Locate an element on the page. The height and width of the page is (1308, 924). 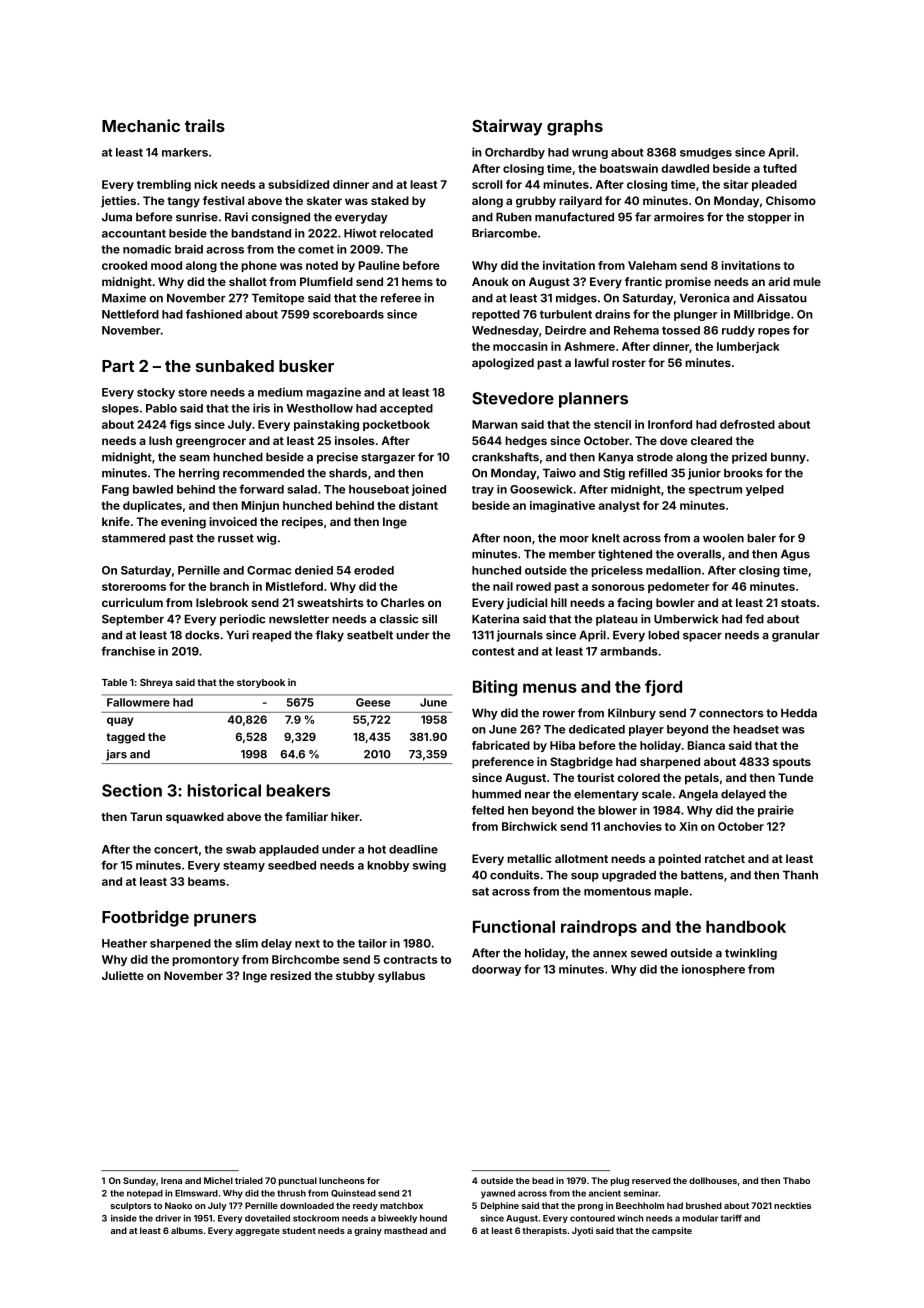
beams is located at coordinates (207, 881).
